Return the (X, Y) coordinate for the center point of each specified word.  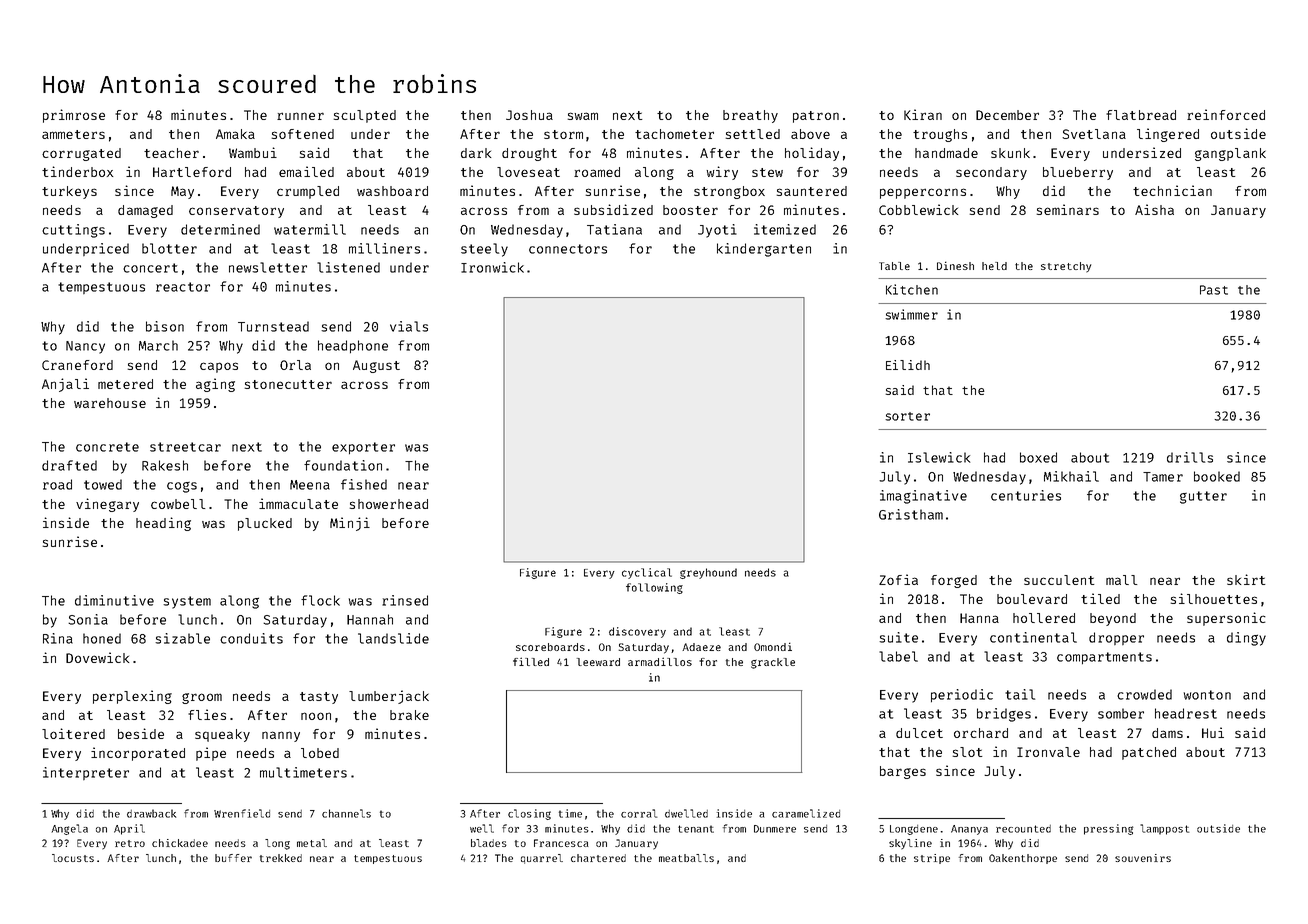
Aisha (1154, 209)
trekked (281, 858)
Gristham (911, 514)
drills (1190, 457)
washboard (392, 191)
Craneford (77, 365)
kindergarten (764, 250)
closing (529, 814)
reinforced (1226, 114)
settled (753, 134)
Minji (350, 524)
